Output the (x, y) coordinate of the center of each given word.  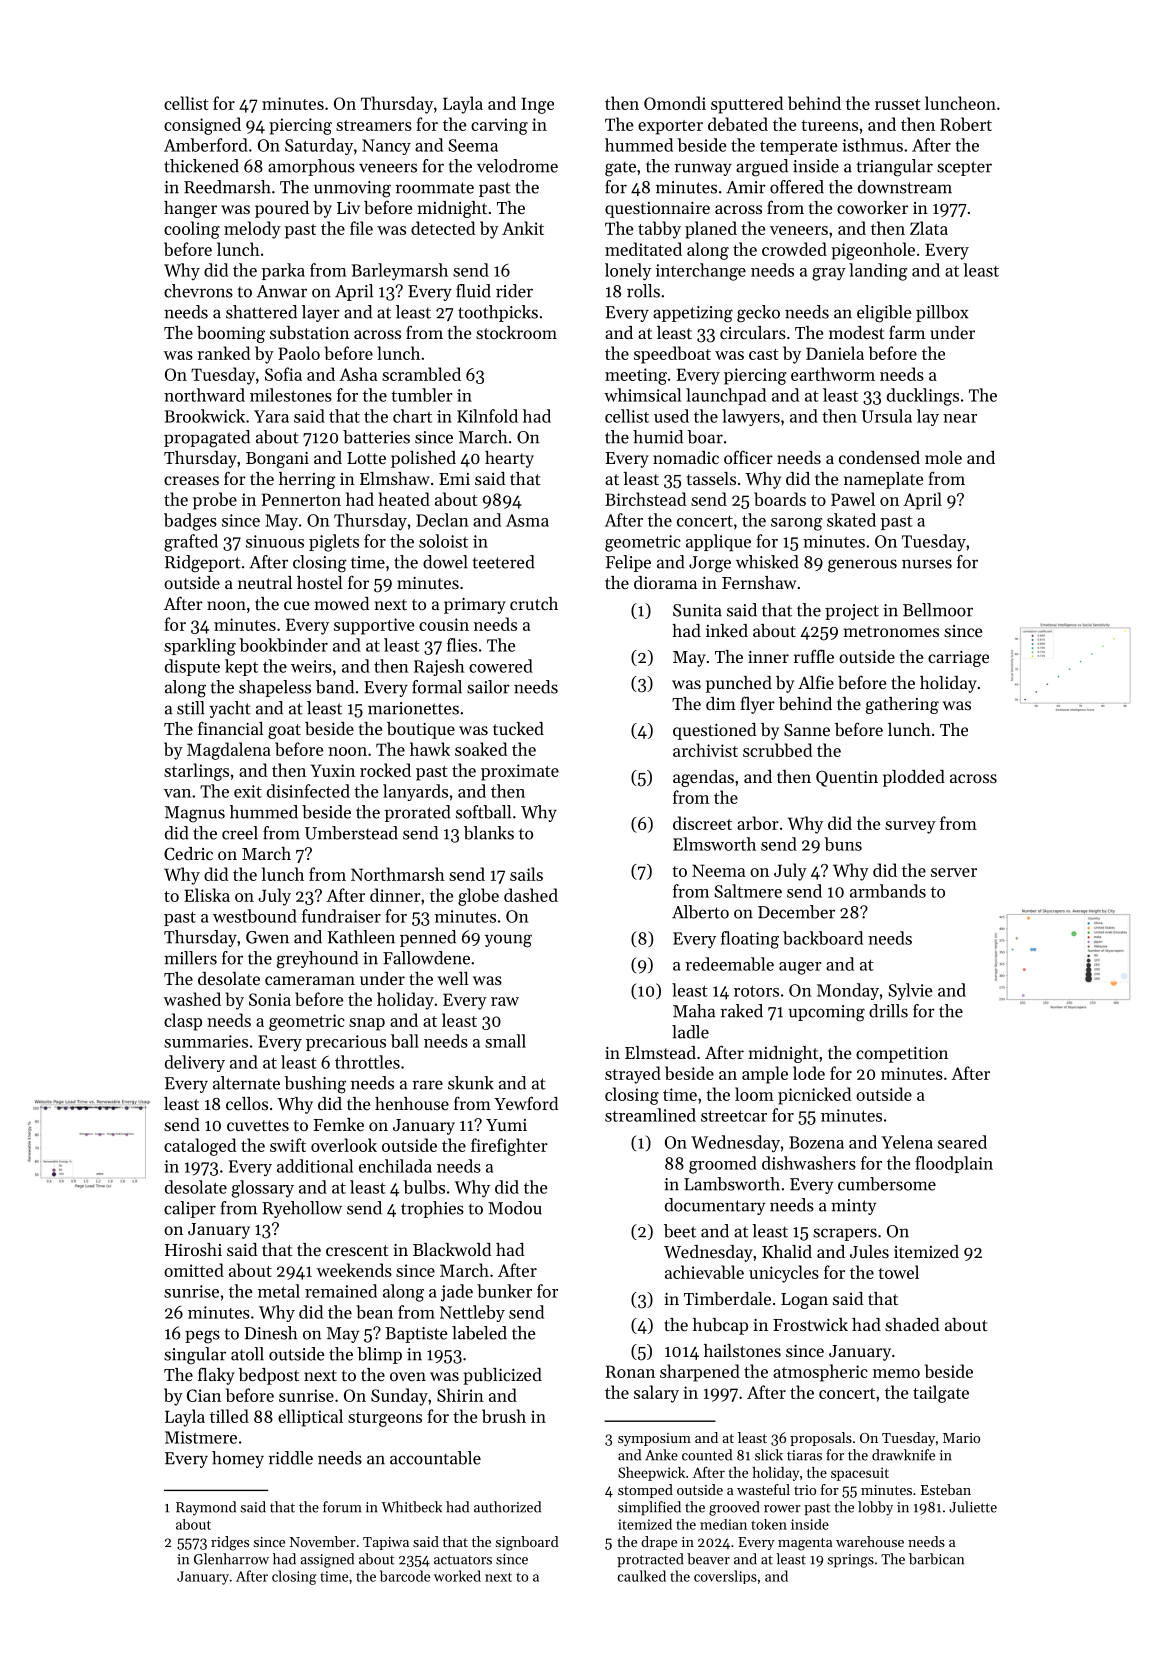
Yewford (526, 1103)
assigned (327, 1560)
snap (367, 1024)
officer (748, 457)
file (361, 228)
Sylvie (911, 991)
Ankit (523, 228)
